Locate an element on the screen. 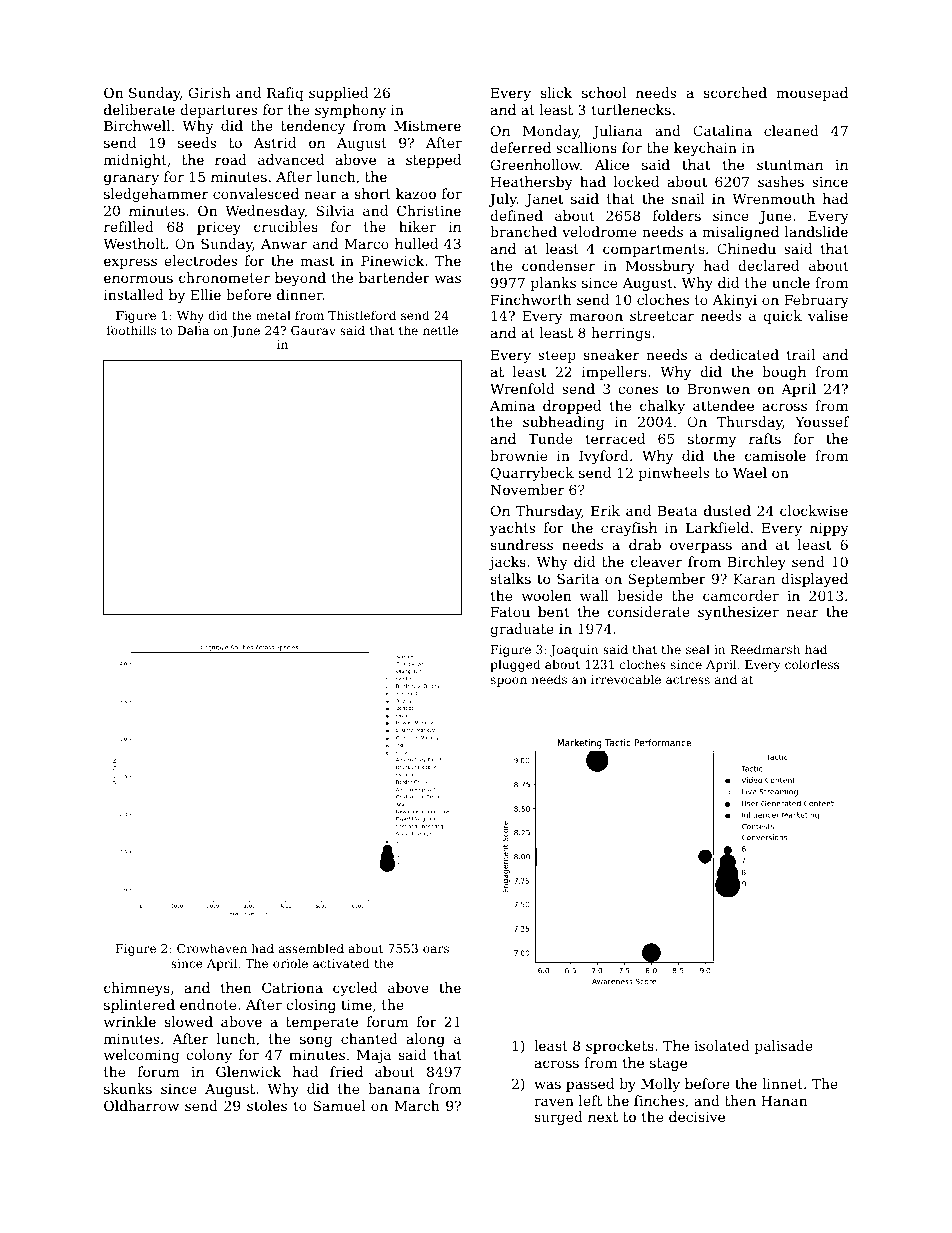 The image size is (952, 1233). chimneys is located at coordinates (137, 989).
